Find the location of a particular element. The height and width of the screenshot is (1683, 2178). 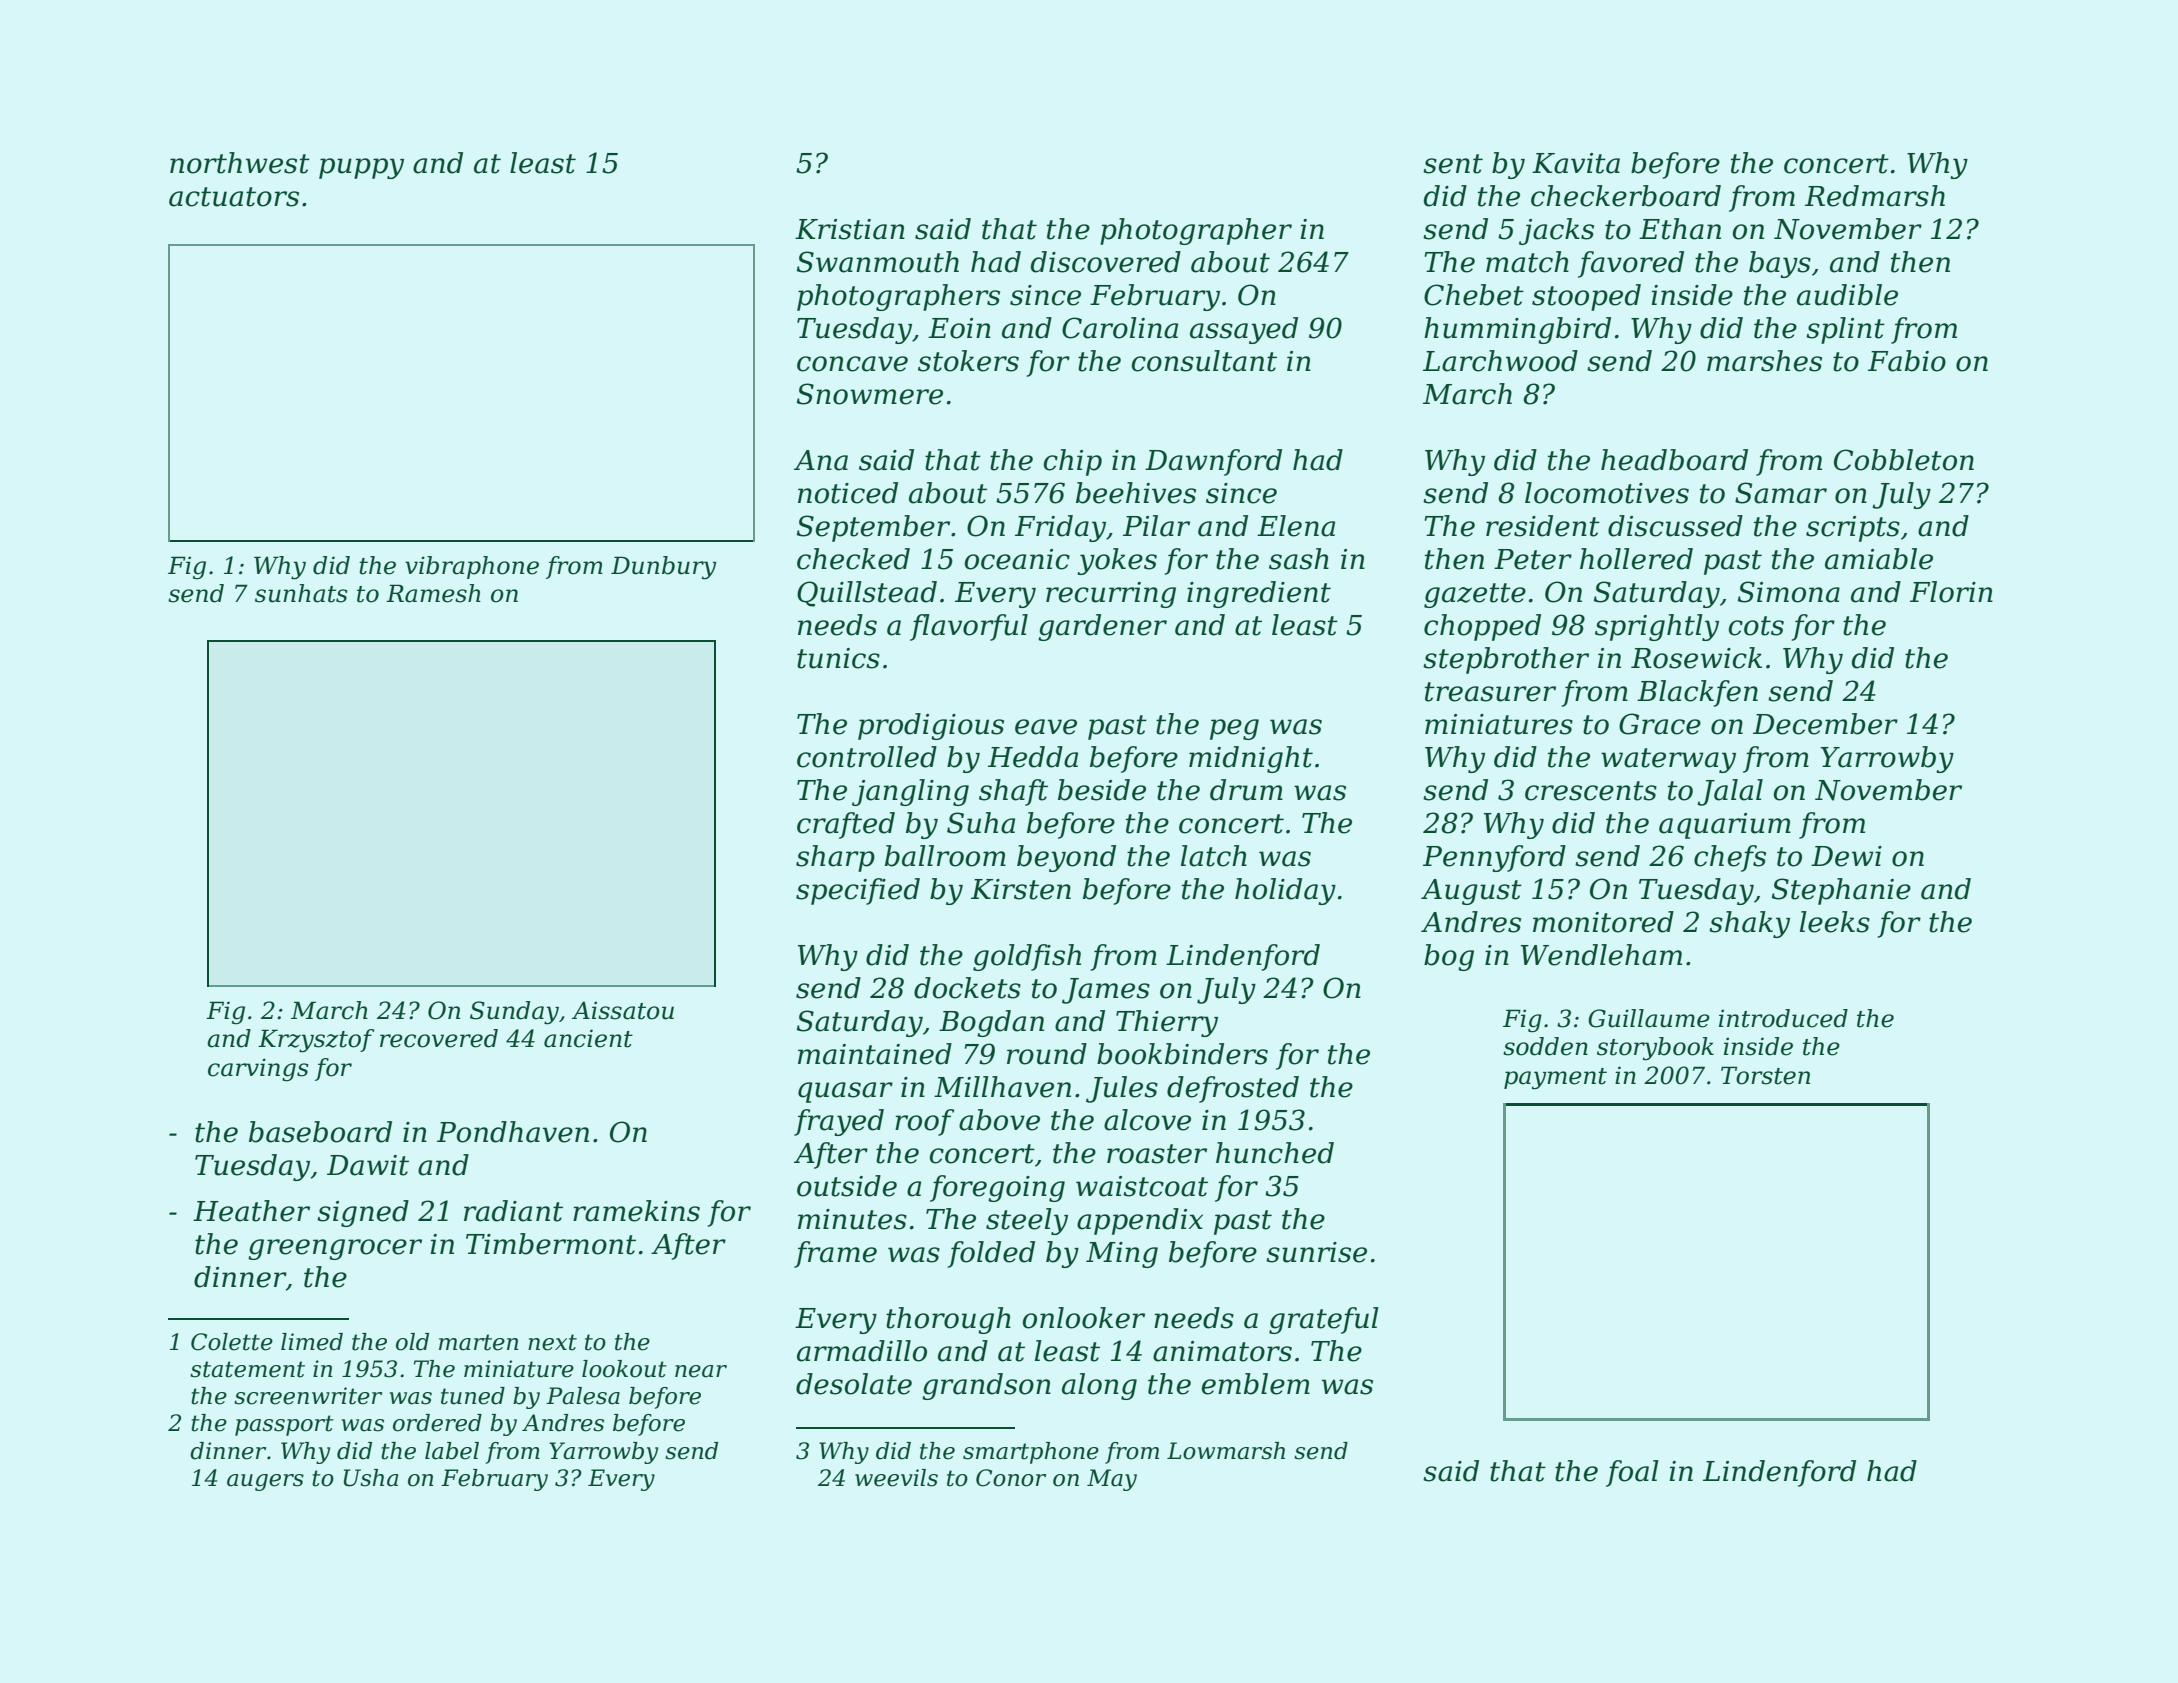

Krzysztof is located at coordinates (316, 1041).
